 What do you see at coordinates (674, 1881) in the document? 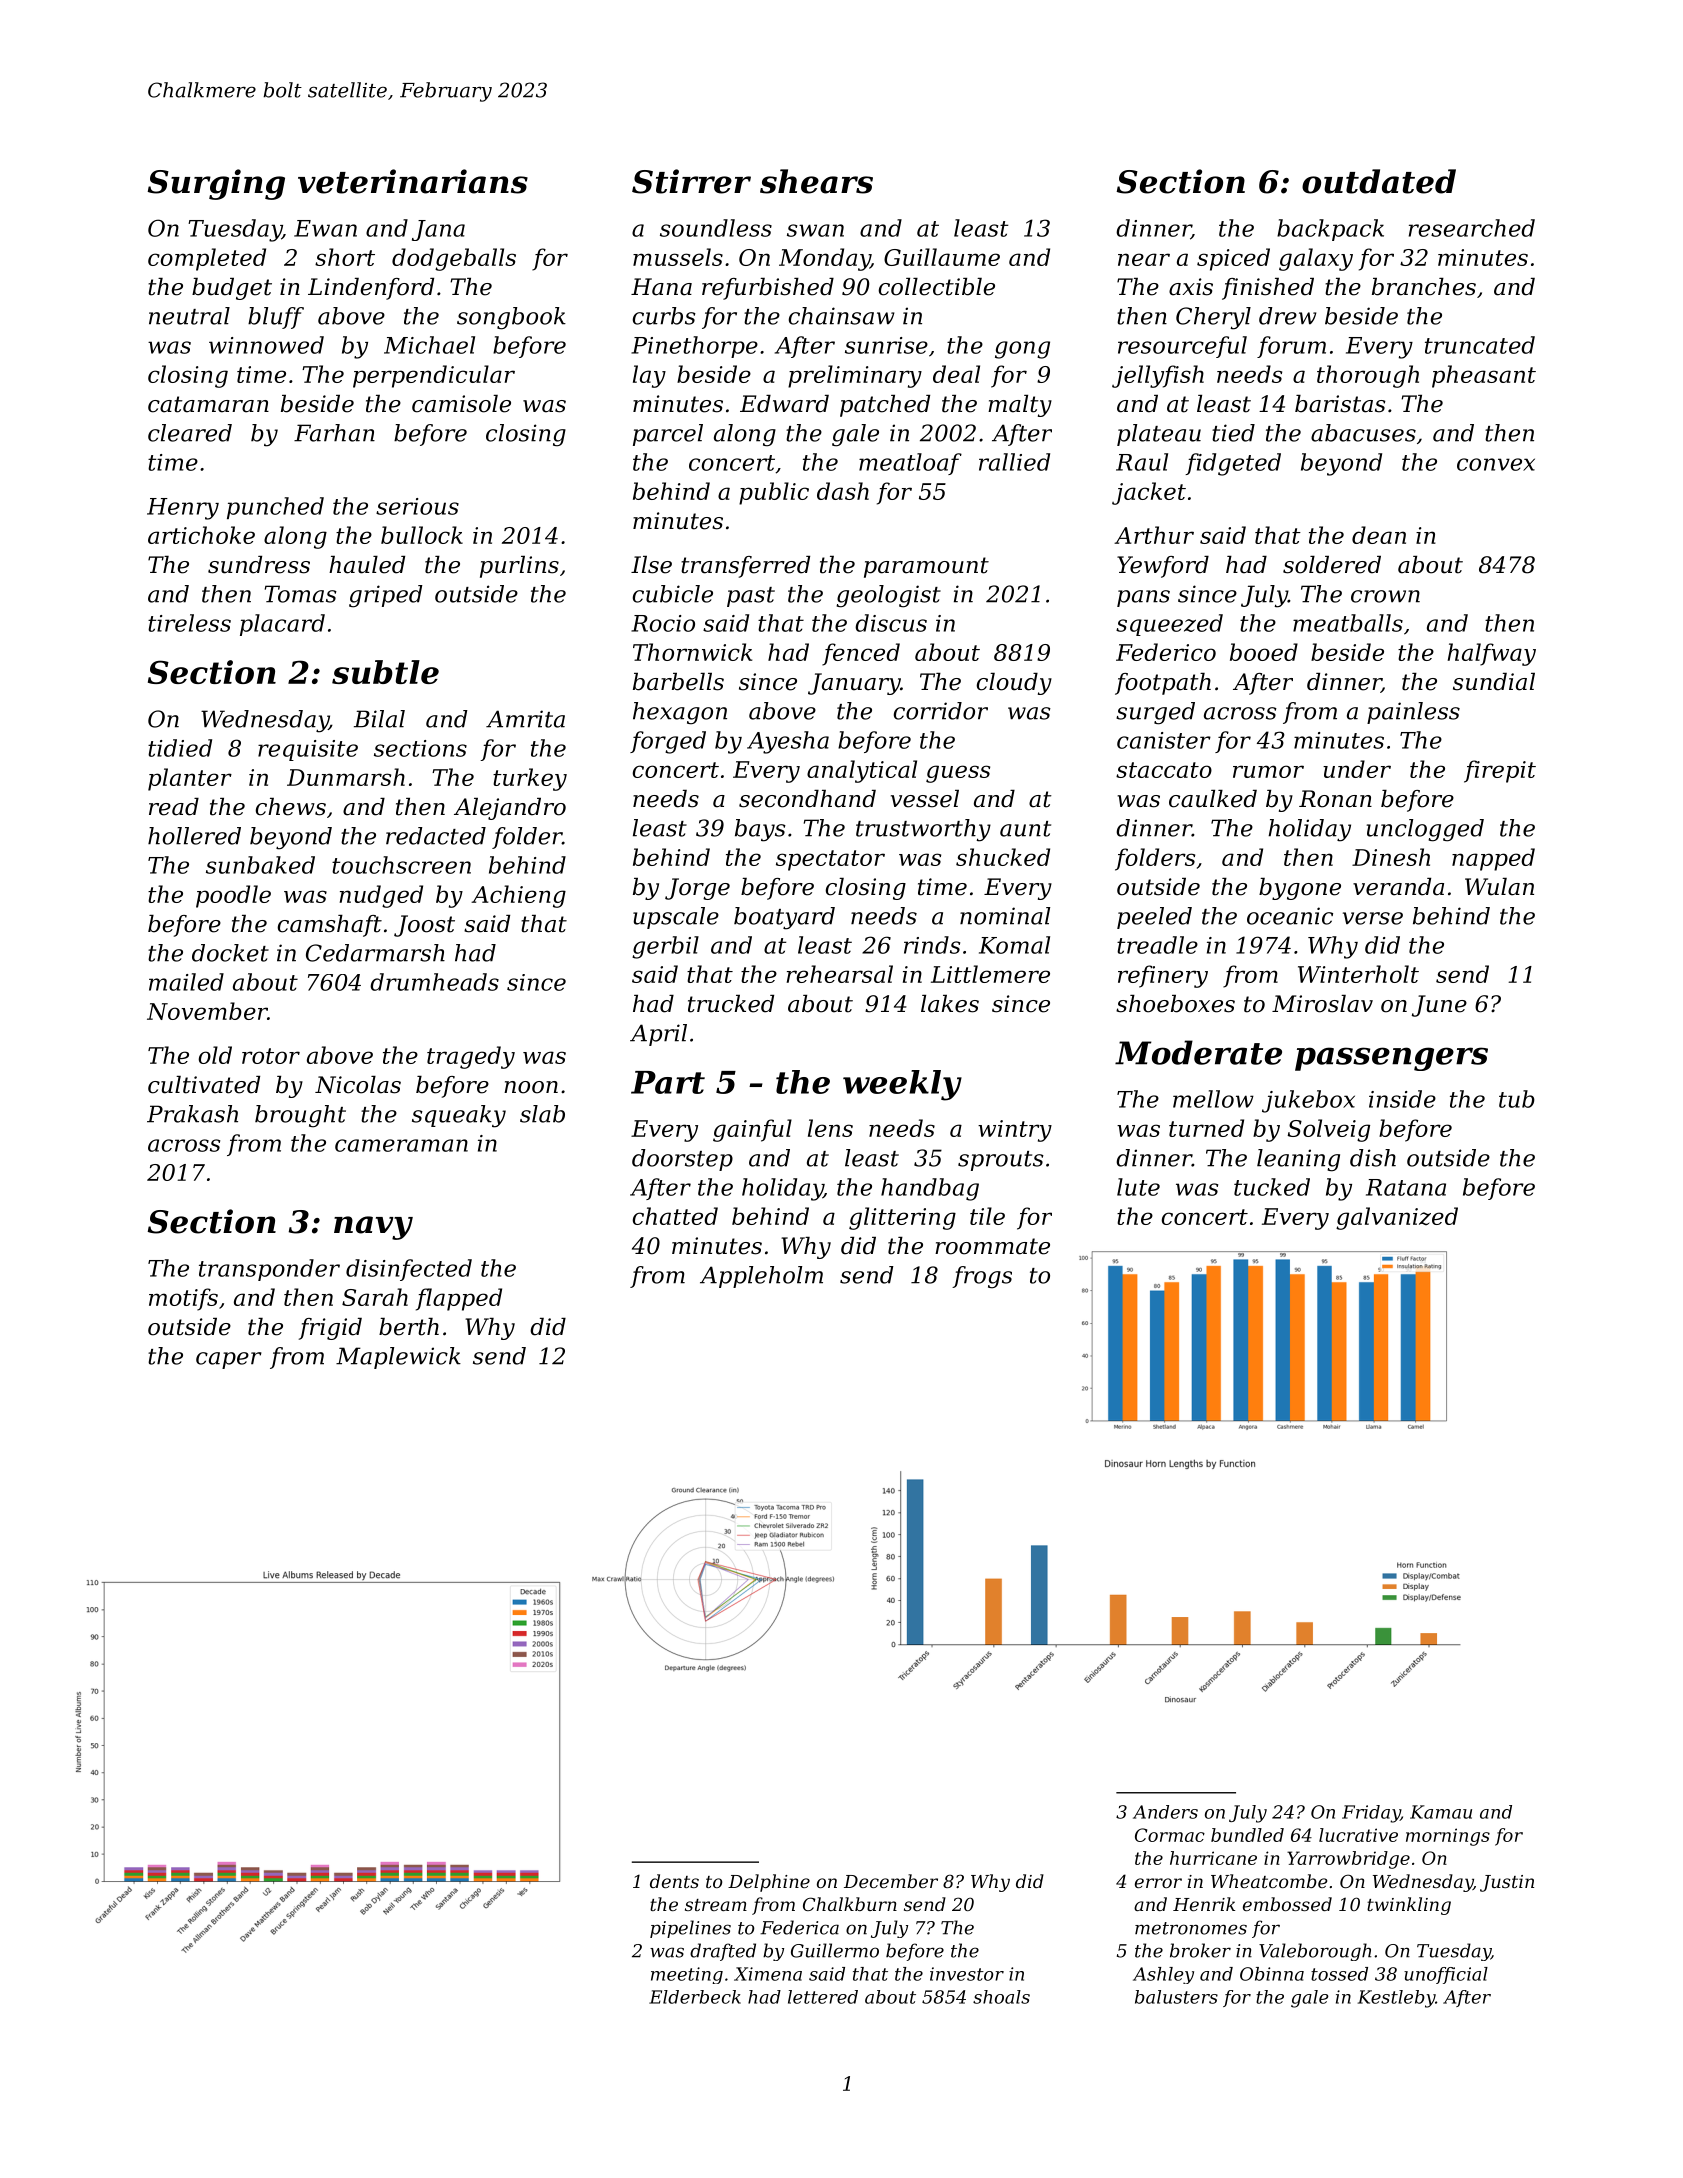
I see `dents` at bounding box center [674, 1881].
